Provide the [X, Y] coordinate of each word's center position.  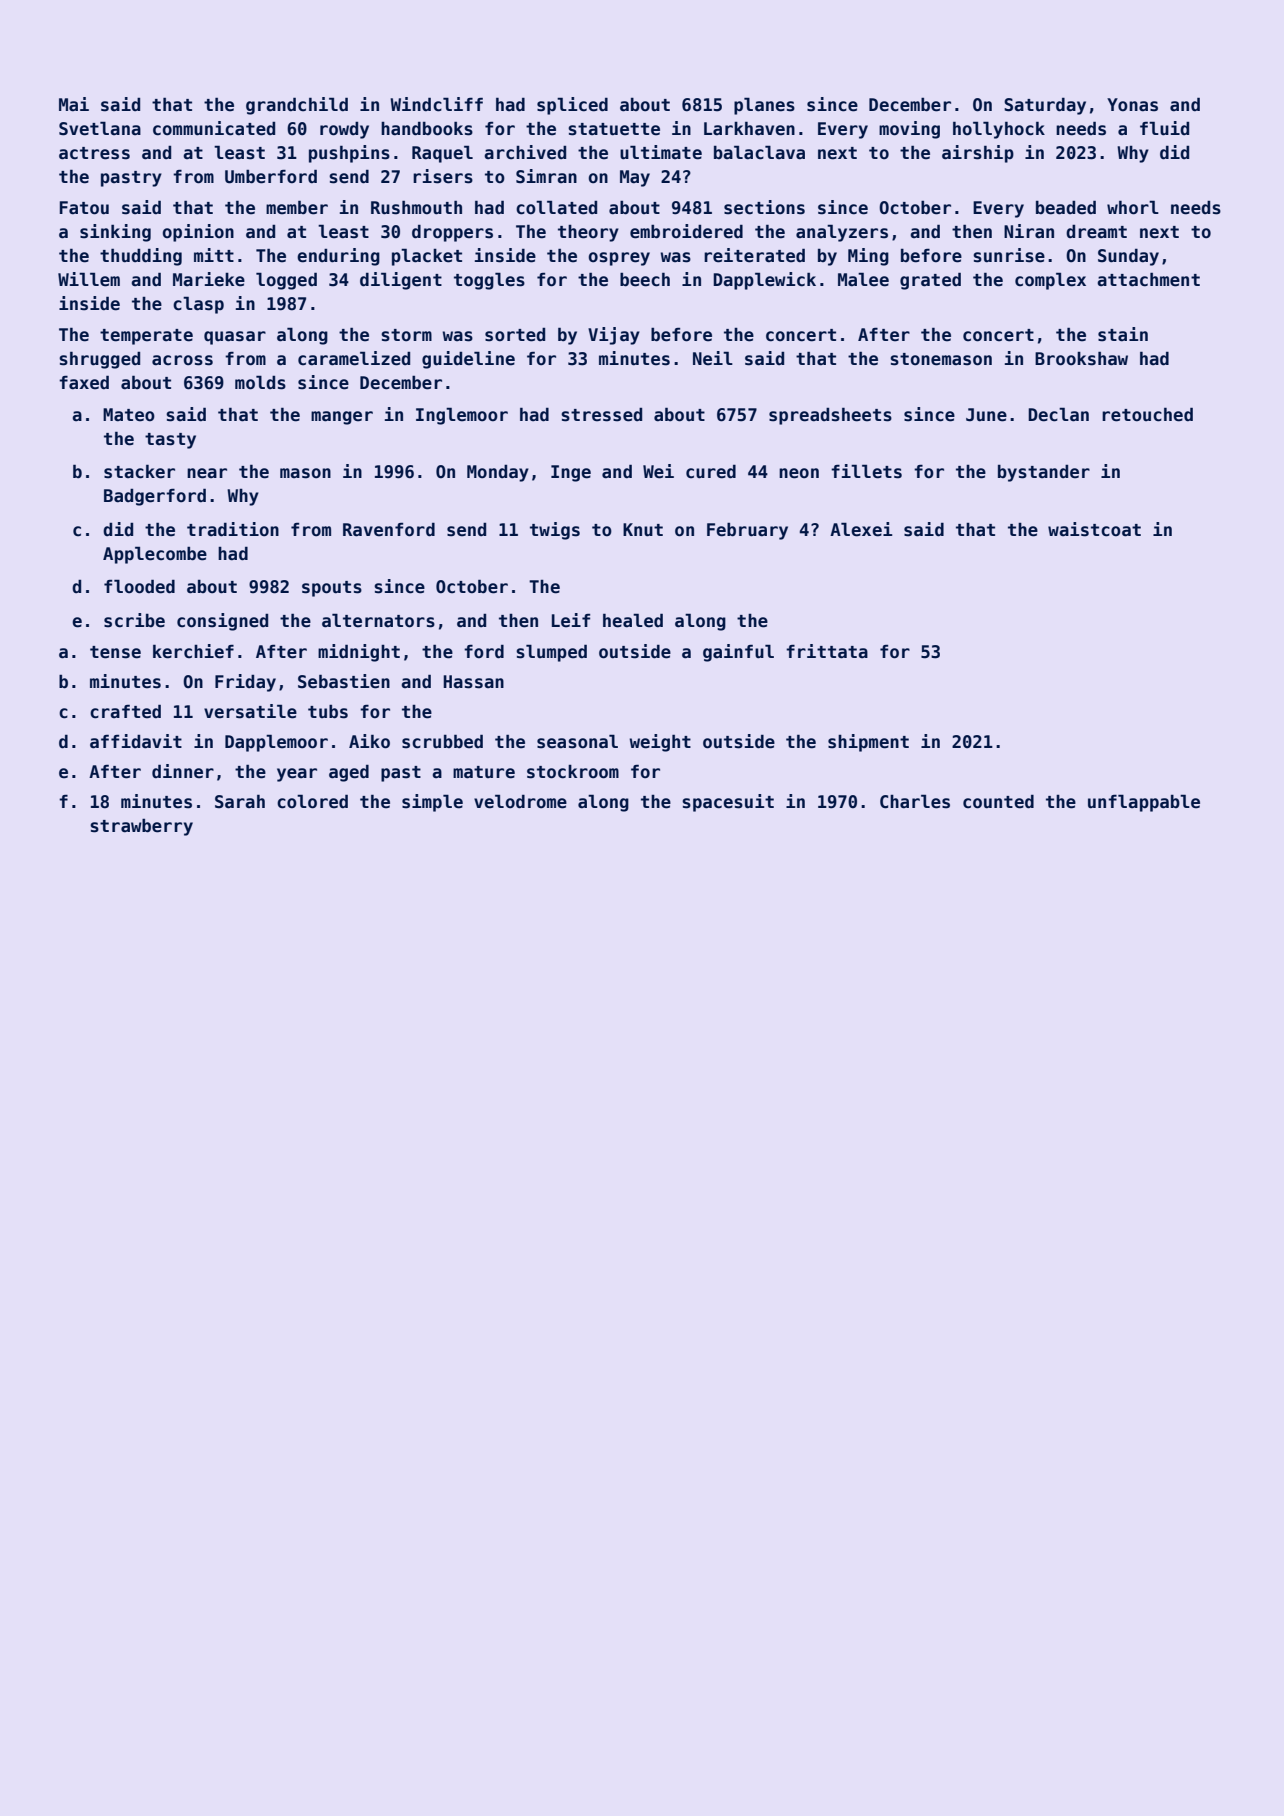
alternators [378, 620]
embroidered [686, 231]
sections [764, 207]
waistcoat [1094, 529]
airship [978, 154]
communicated [214, 128]
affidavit [136, 741]
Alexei [861, 529]
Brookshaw [1081, 358]
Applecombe [155, 555]
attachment [1148, 279]
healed [633, 620]
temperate [146, 337]
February [747, 531]
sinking [115, 233]
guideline [468, 360]
